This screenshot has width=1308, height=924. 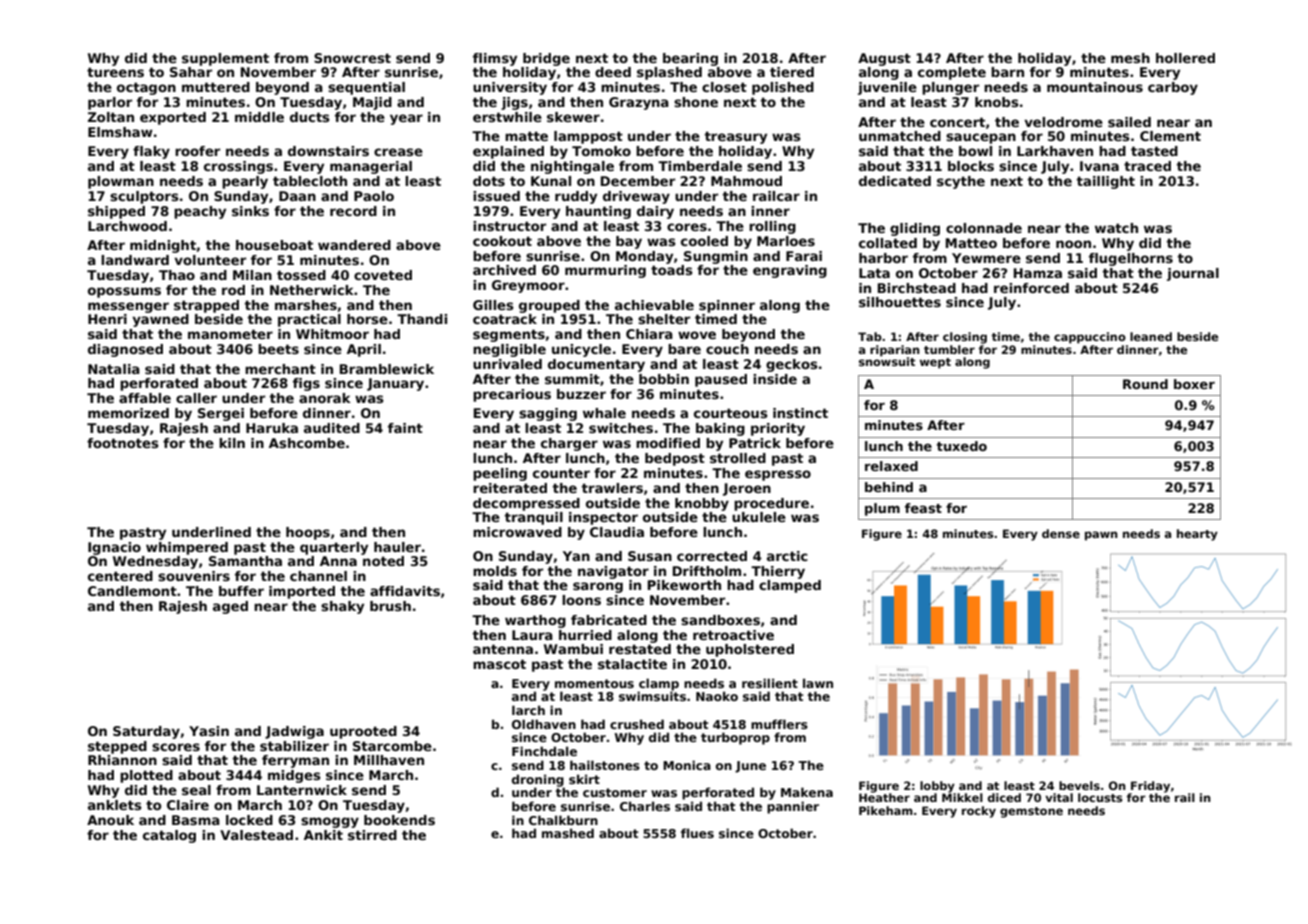 What do you see at coordinates (546, 59) in the screenshot?
I see `bridge` at bounding box center [546, 59].
